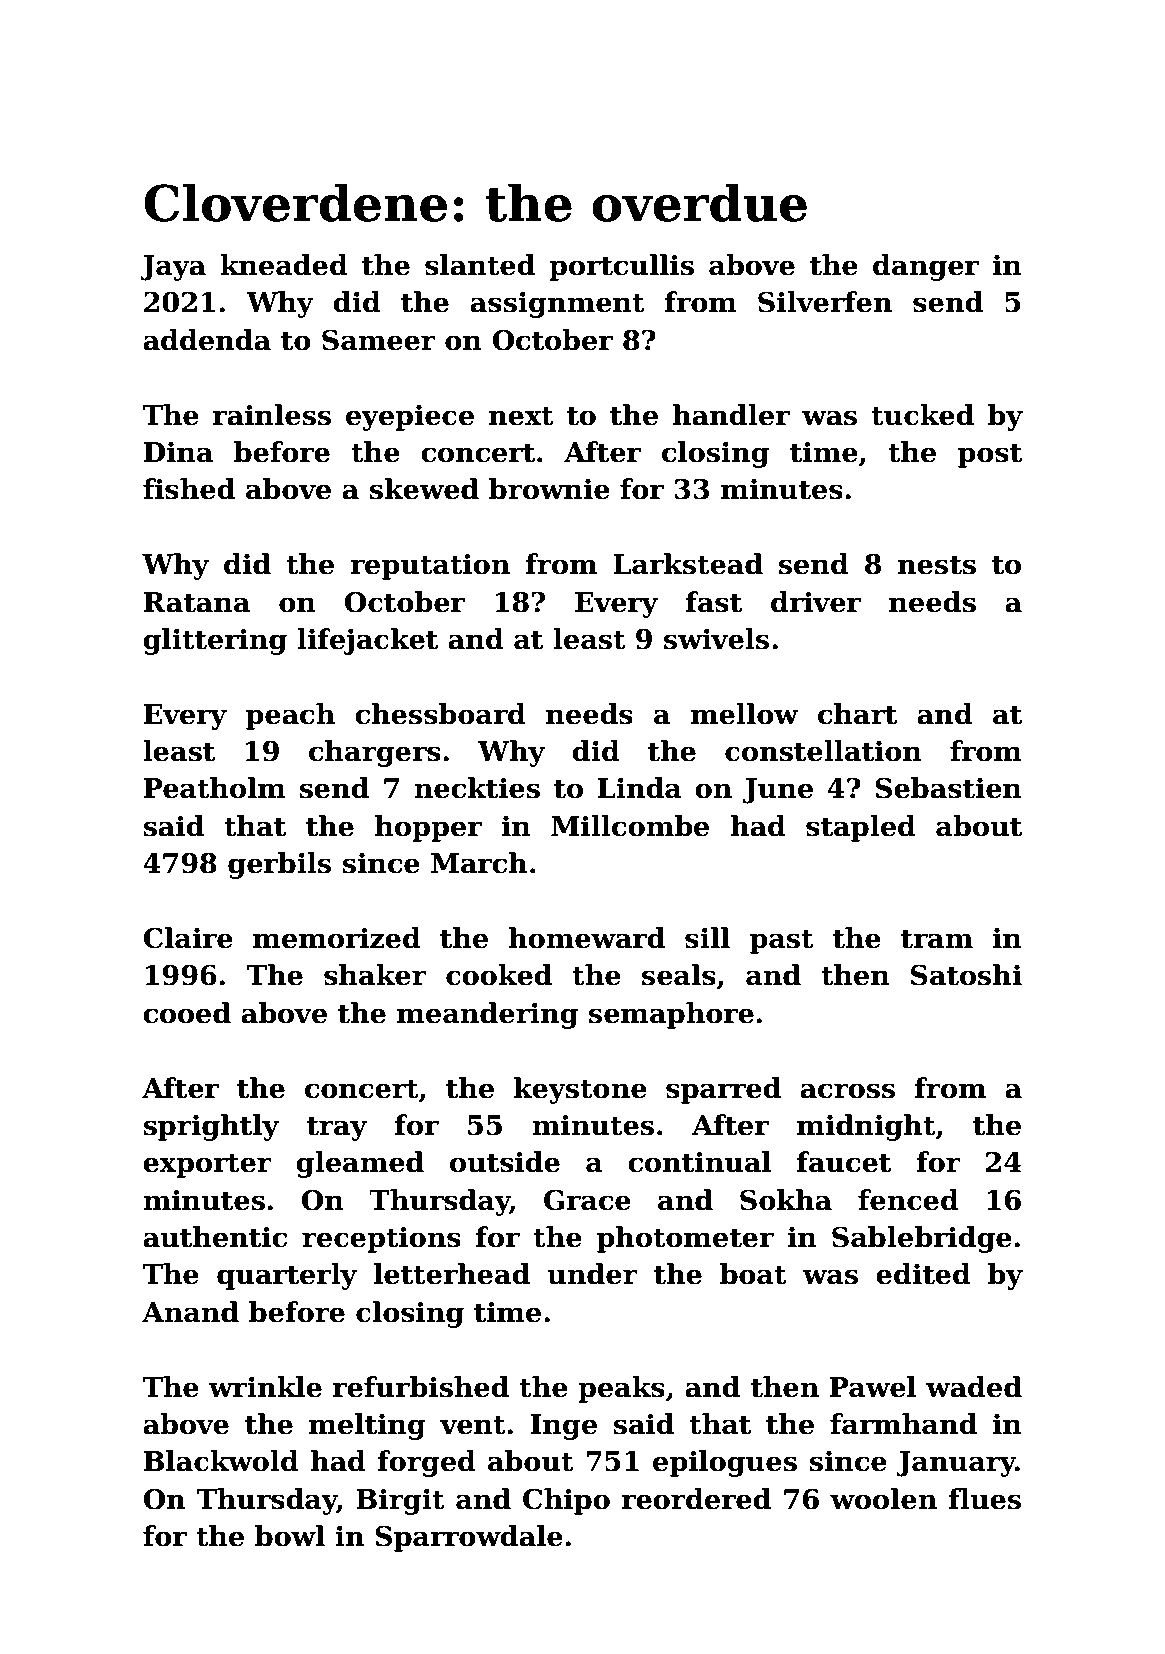  I want to click on March, so click(479, 863).
